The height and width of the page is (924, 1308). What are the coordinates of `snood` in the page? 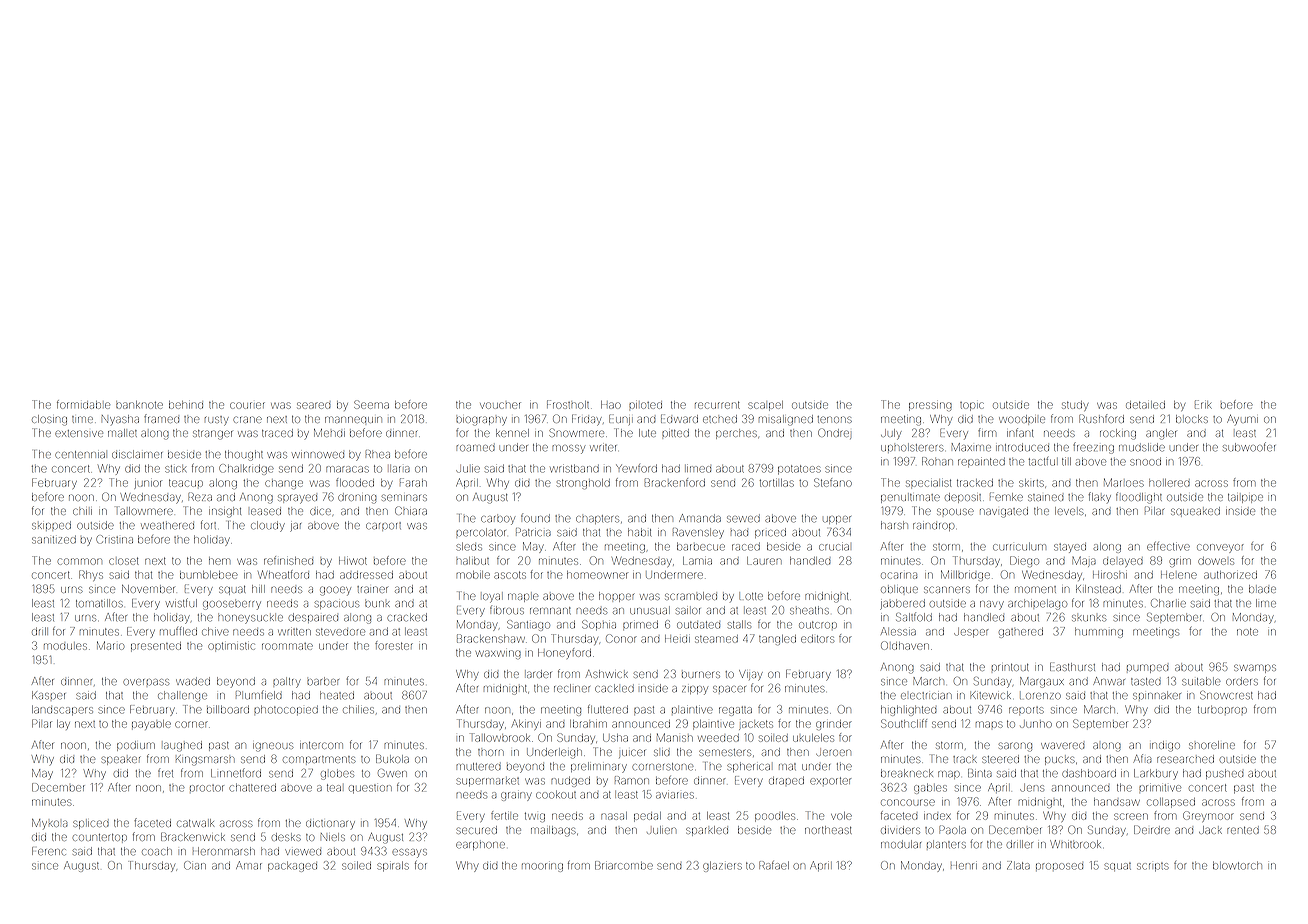 It's located at (1145, 462).
